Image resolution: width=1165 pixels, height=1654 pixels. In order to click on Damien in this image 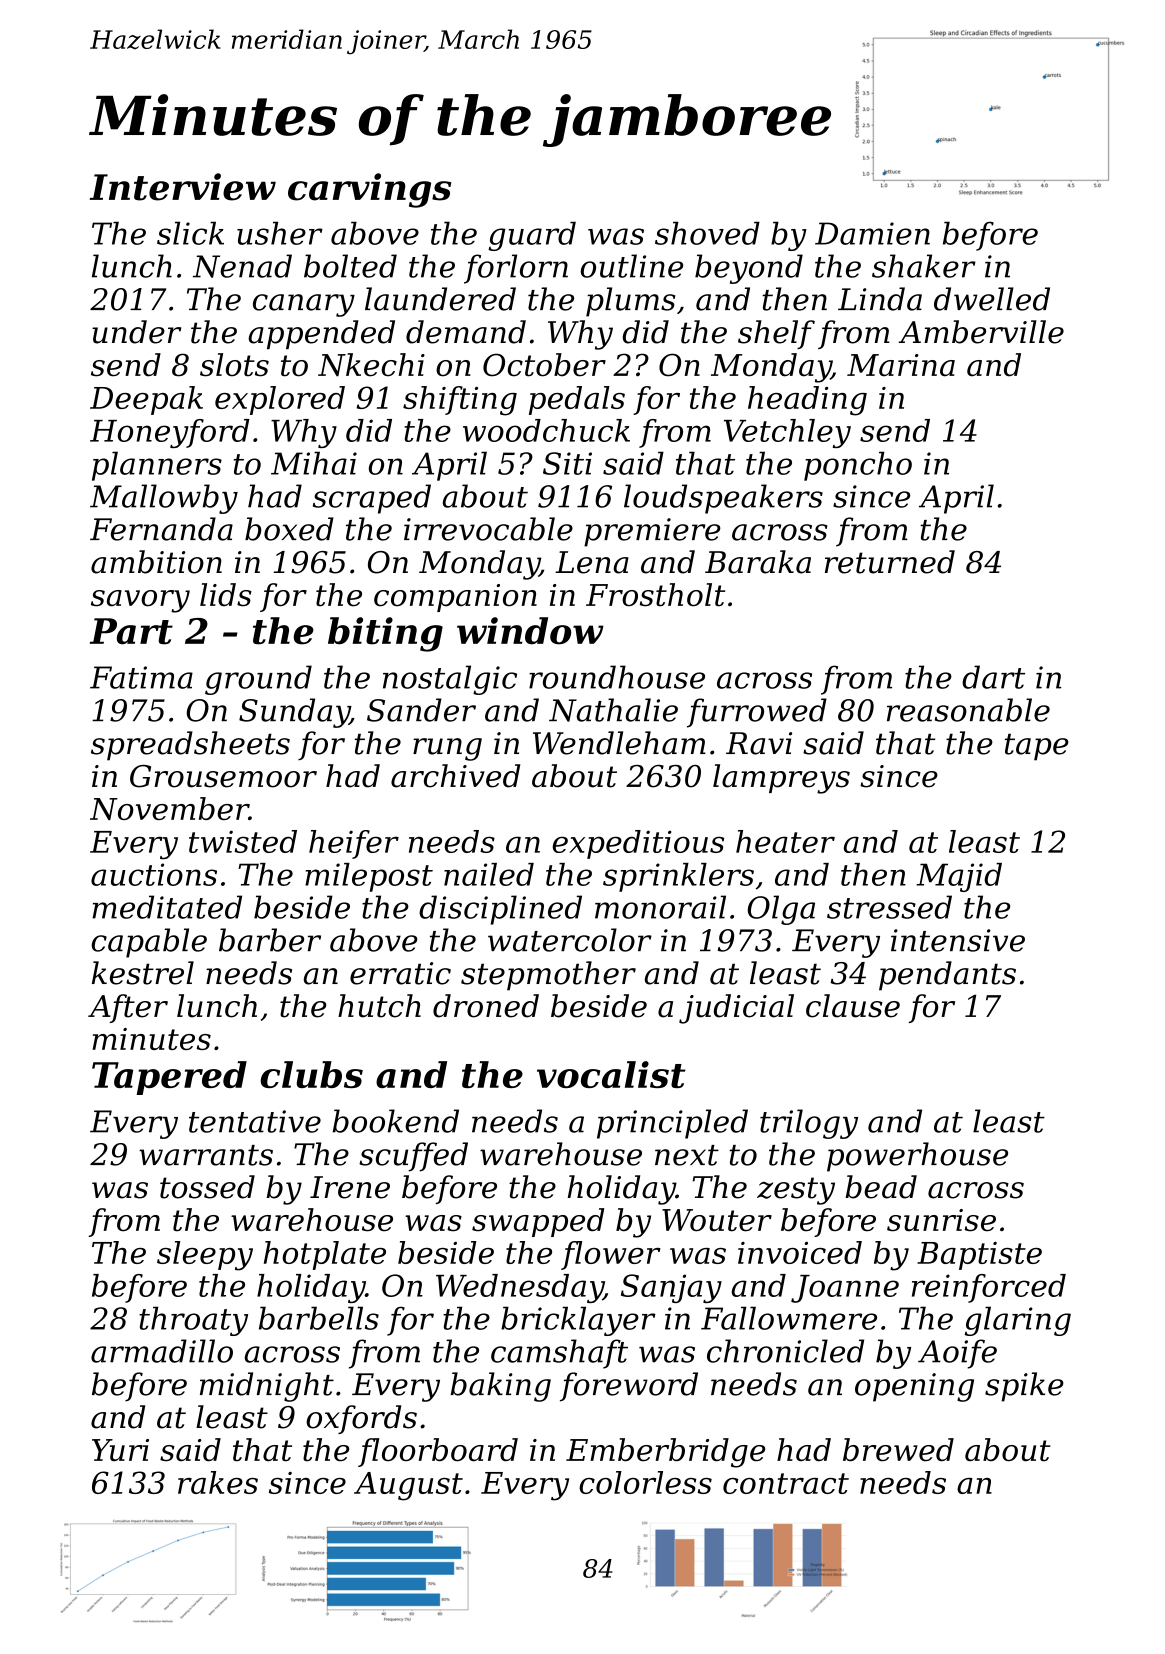, I will do `click(872, 233)`.
